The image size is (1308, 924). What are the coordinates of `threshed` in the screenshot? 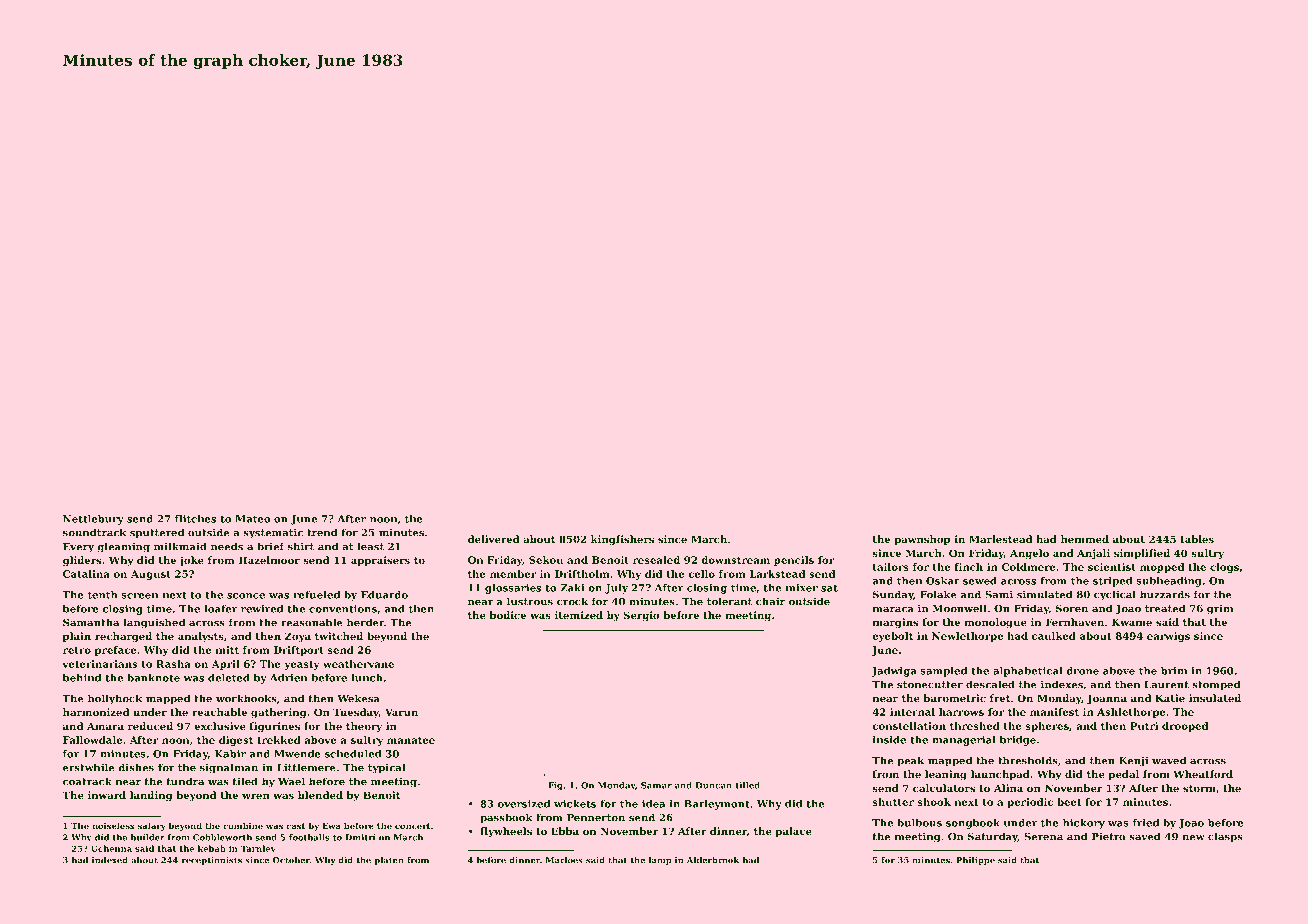 It's located at (975, 726).
